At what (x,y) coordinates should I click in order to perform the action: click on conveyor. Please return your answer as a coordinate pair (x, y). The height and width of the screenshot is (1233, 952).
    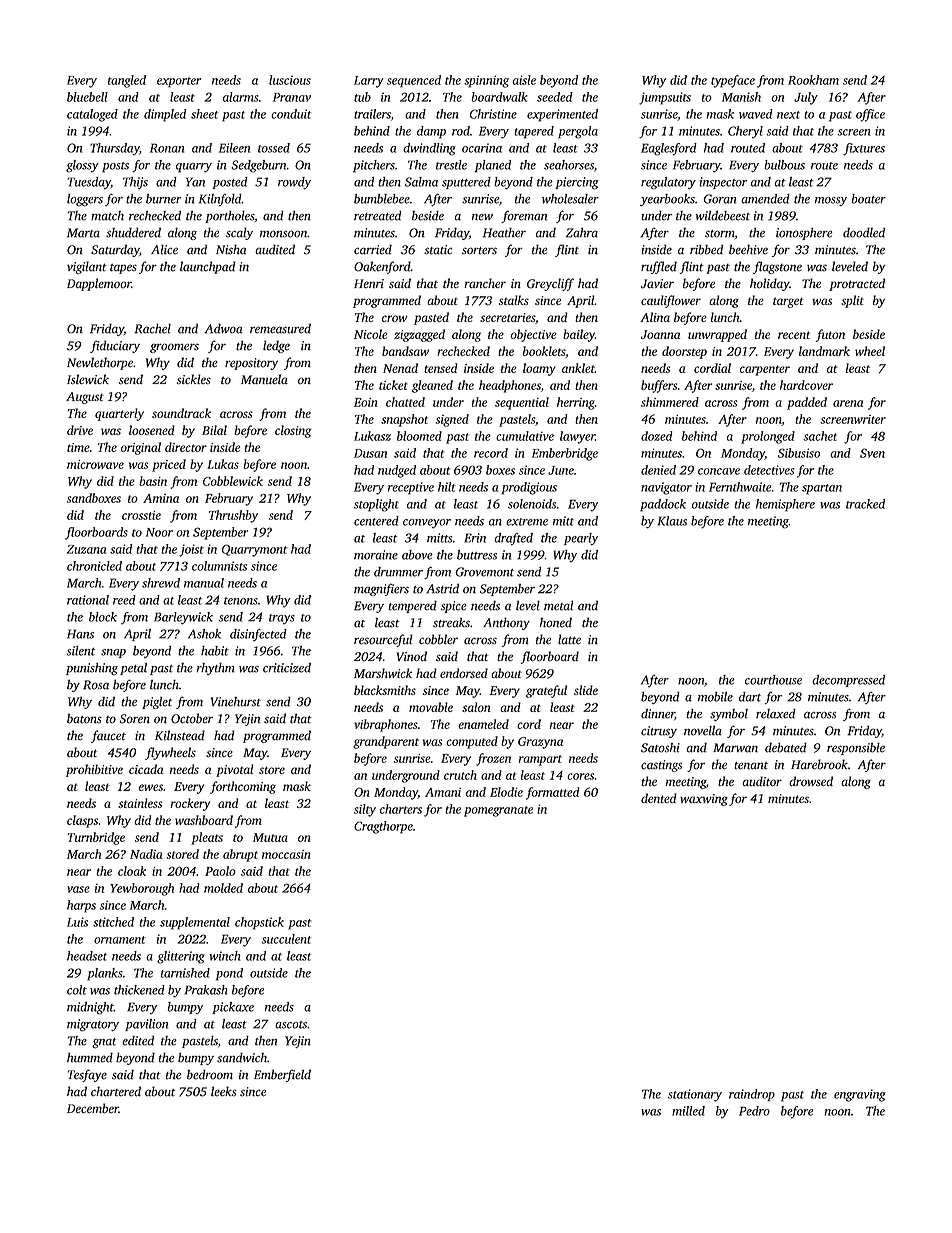
    Looking at the image, I should click on (427, 524).
